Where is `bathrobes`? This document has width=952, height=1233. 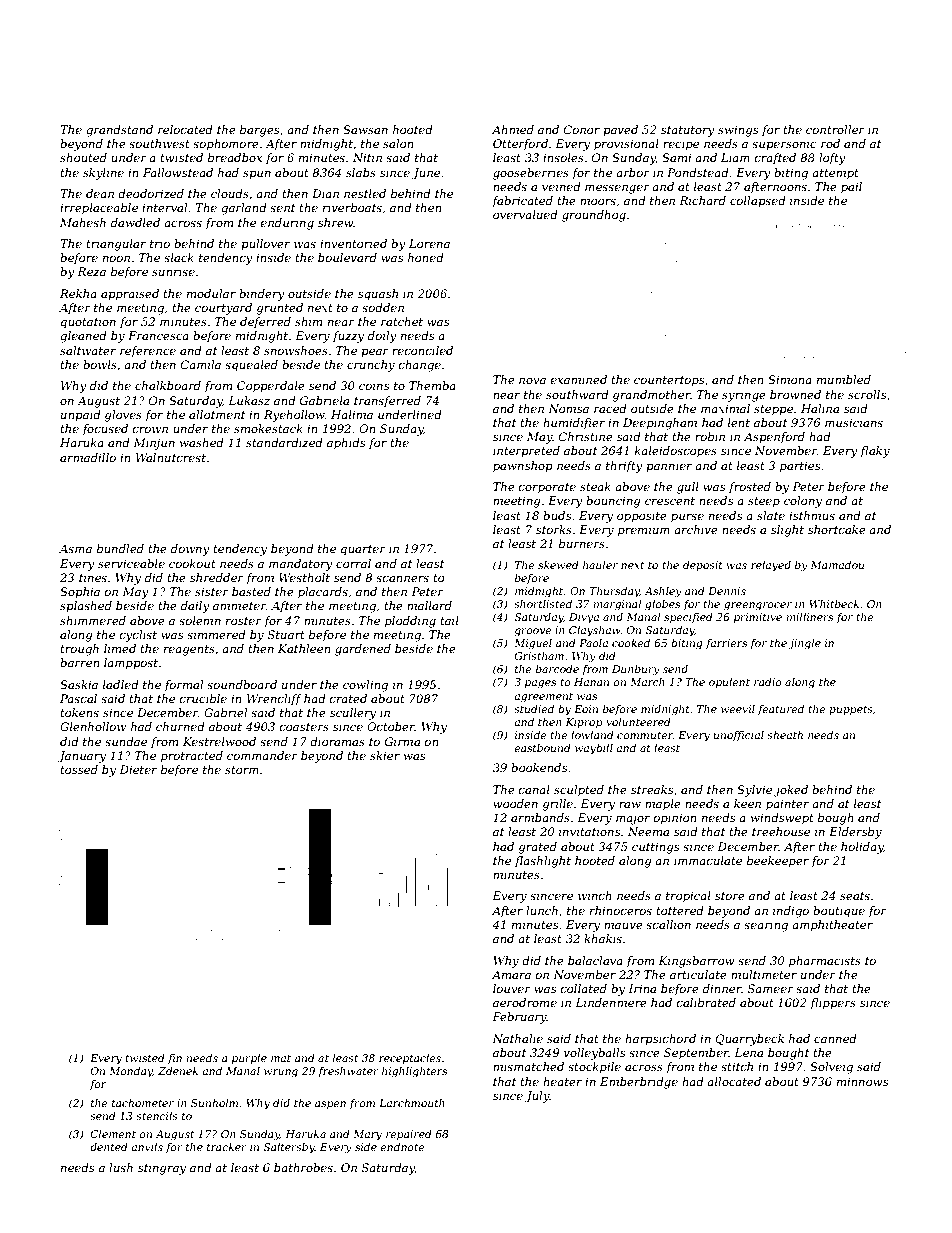 bathrobes is located at coordinates (303, 1167).
